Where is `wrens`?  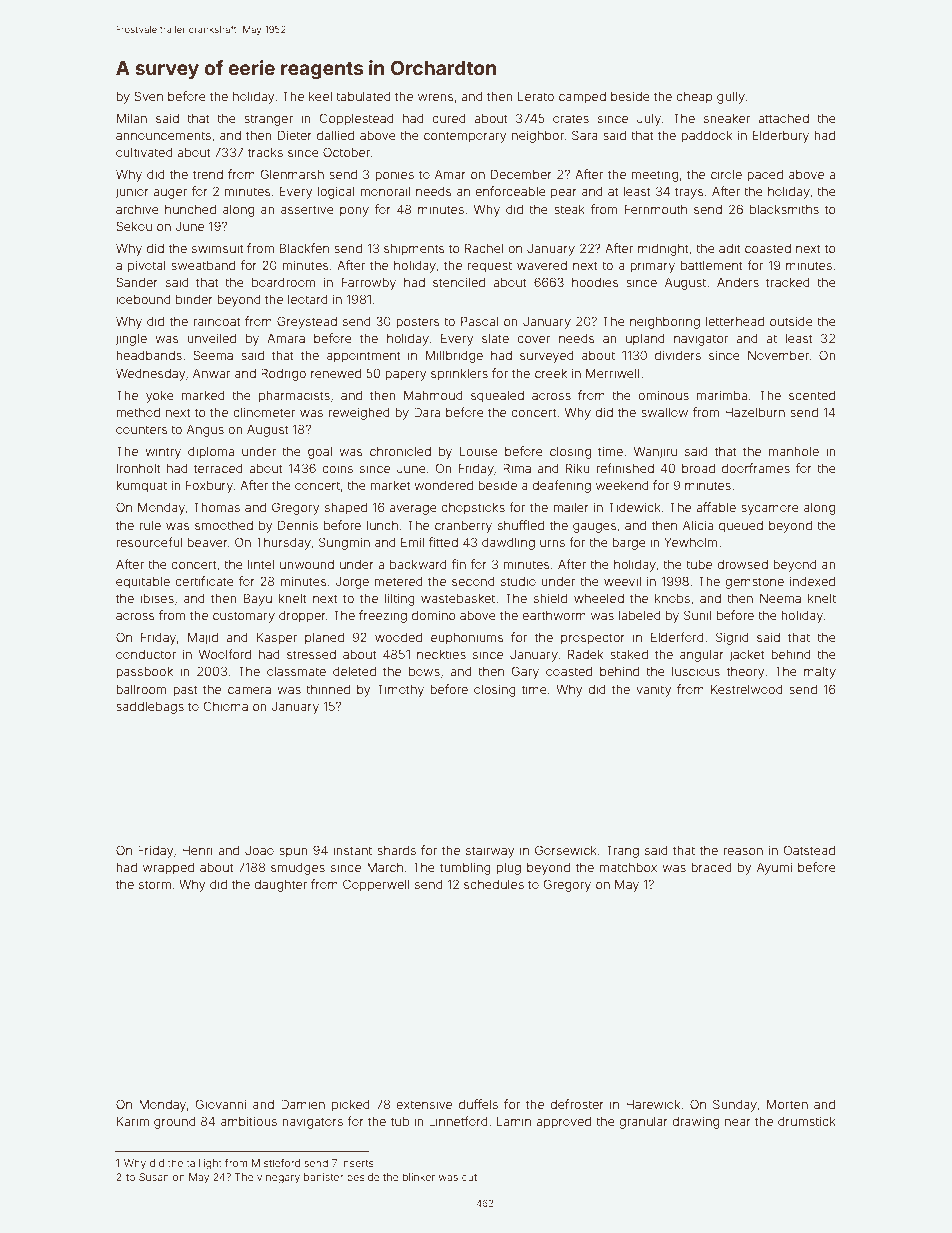
wrens is located at coordinates (436, 97).
